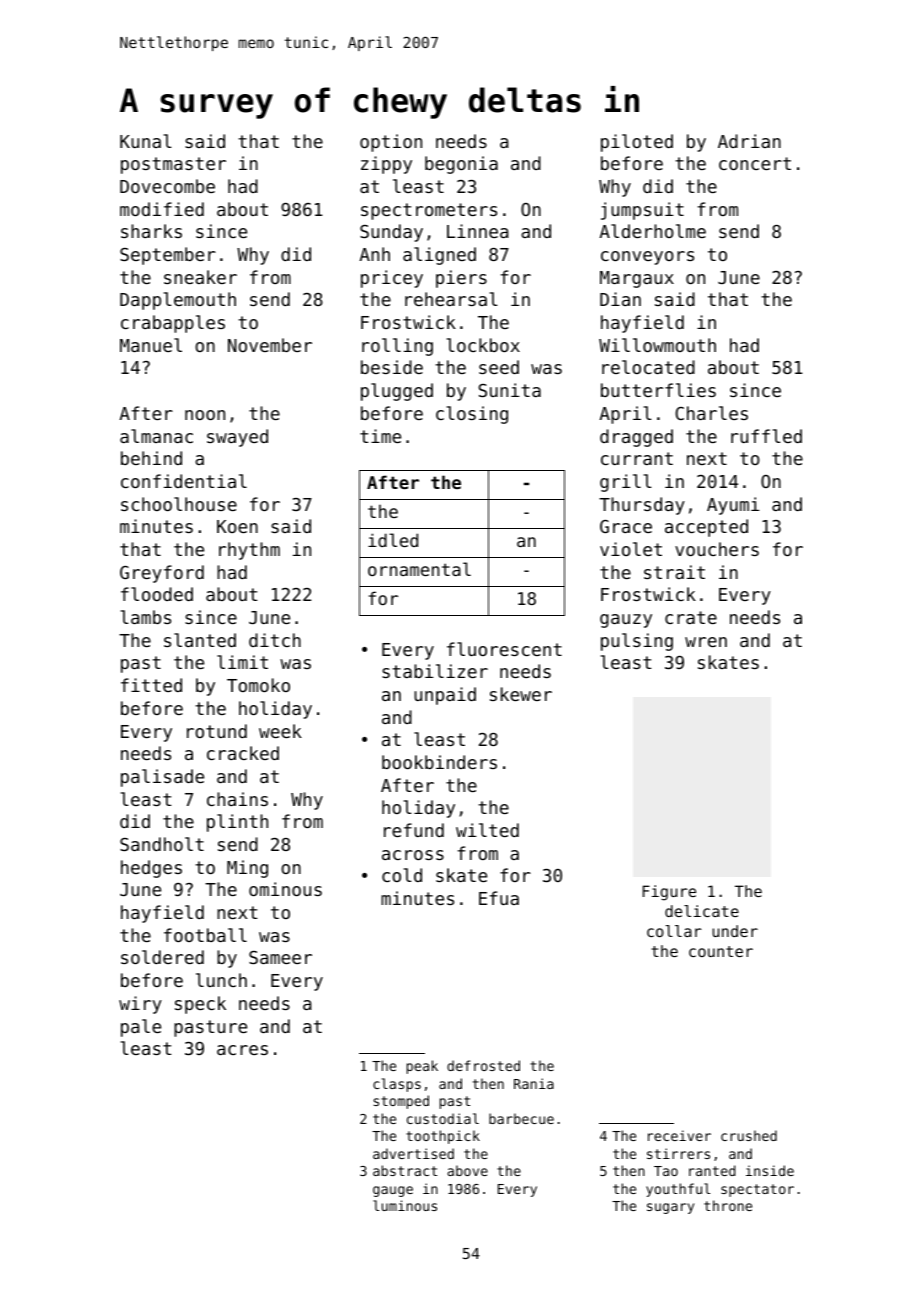 This screenshot has height=1308, width=924. Describe the element at coordinates (393, 1191) in the screenshot. I see `gauge` at that location.
